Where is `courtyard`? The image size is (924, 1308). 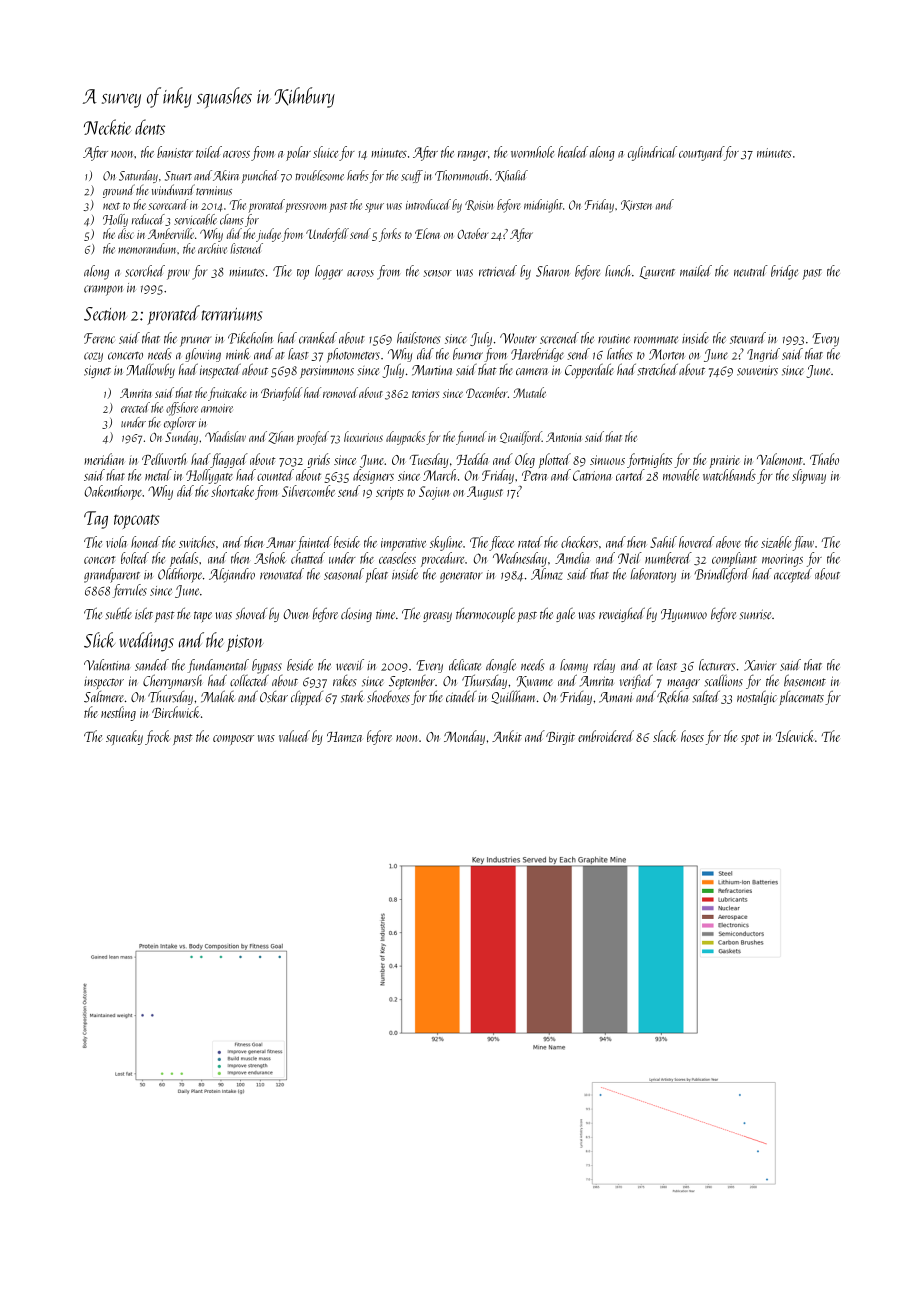
courtyard is located at coordinates (701, 153).
